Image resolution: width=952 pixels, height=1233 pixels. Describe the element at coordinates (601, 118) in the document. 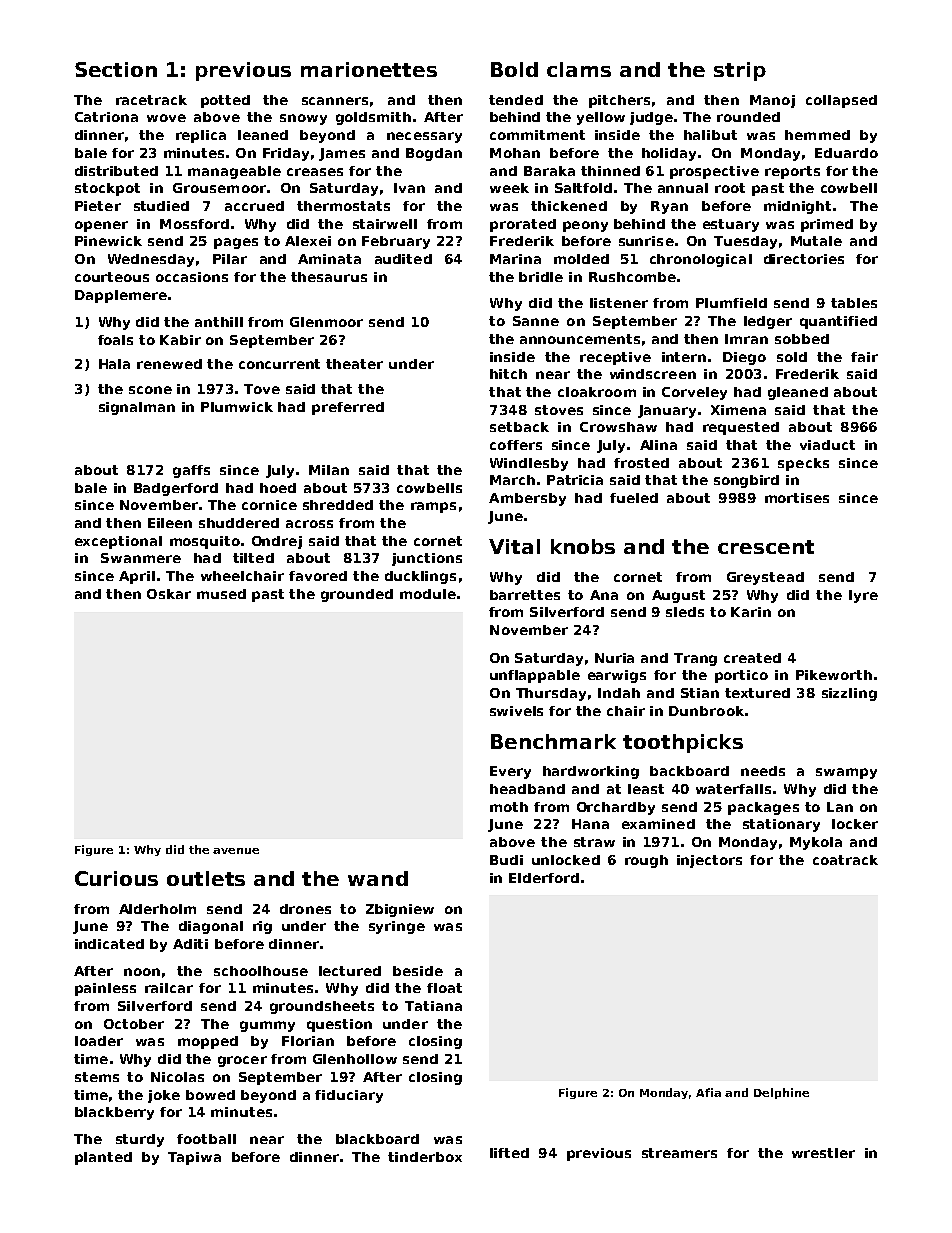

I see `yellow` at that location.
